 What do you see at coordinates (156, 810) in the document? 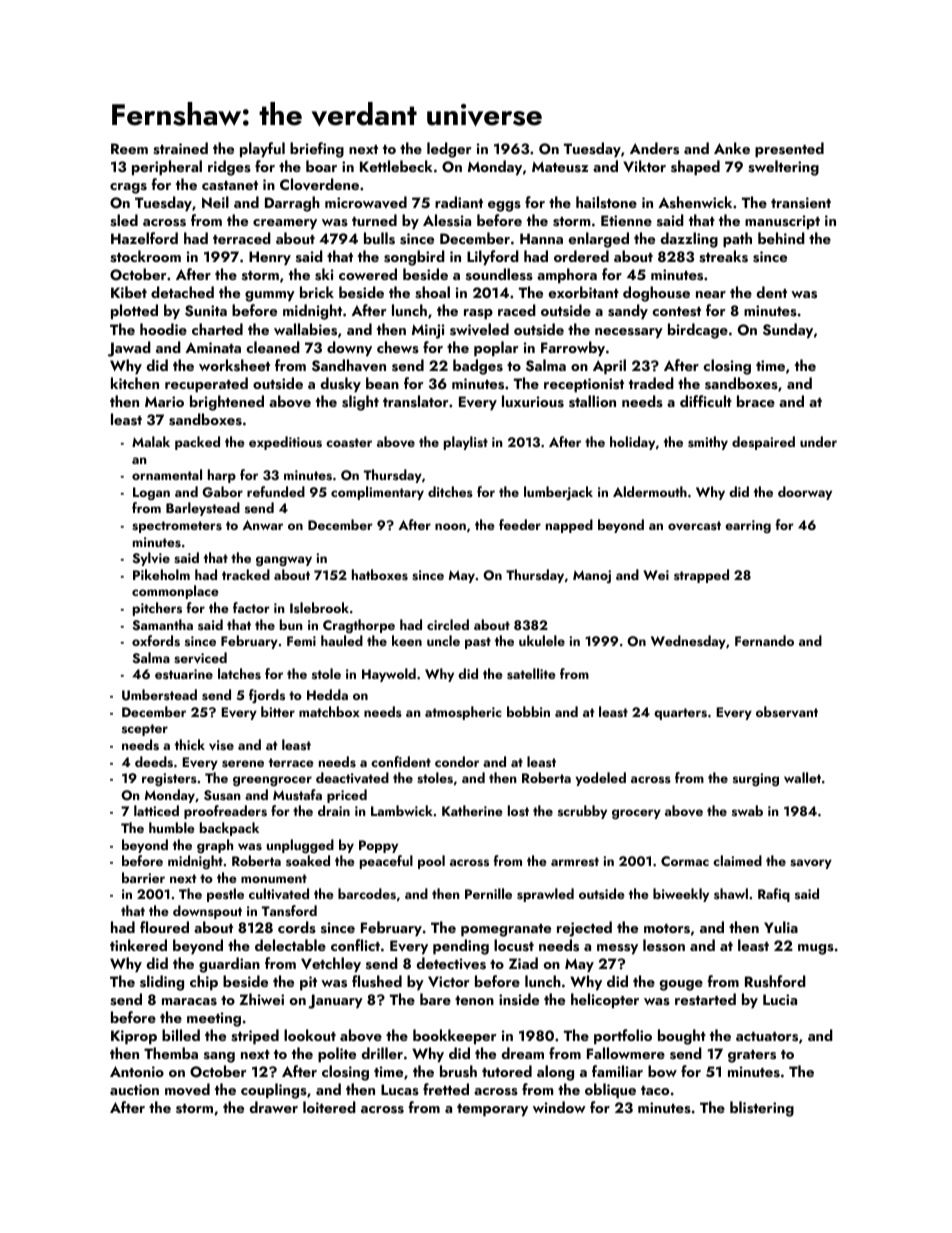
I see `latticed` at bounding box center [156, 810].
